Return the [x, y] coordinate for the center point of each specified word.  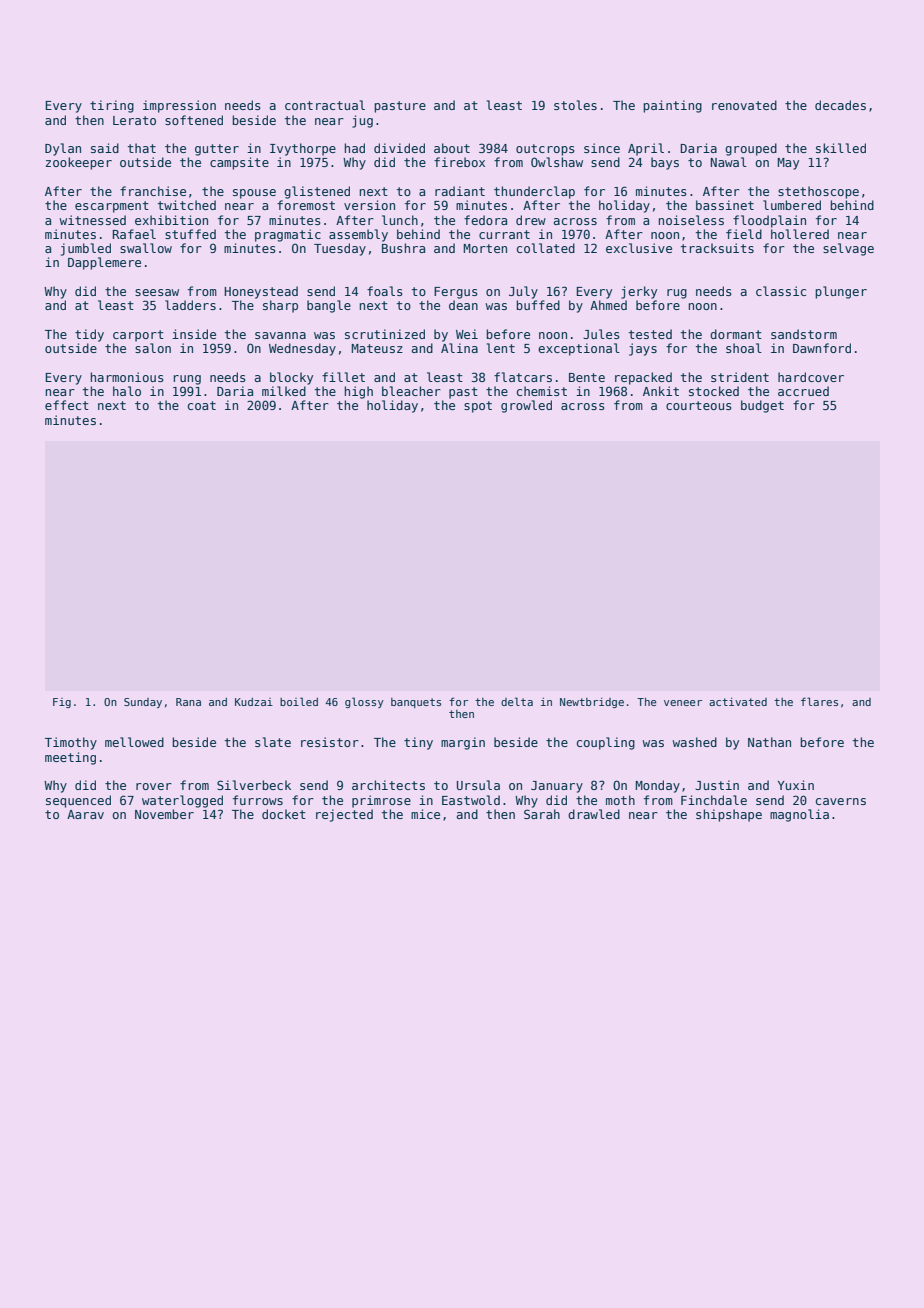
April [646, 149]
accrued [803, 391]
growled [526, 406]
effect [67, 405]
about [452, 148]
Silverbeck [254, 785]
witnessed [92, 220]
